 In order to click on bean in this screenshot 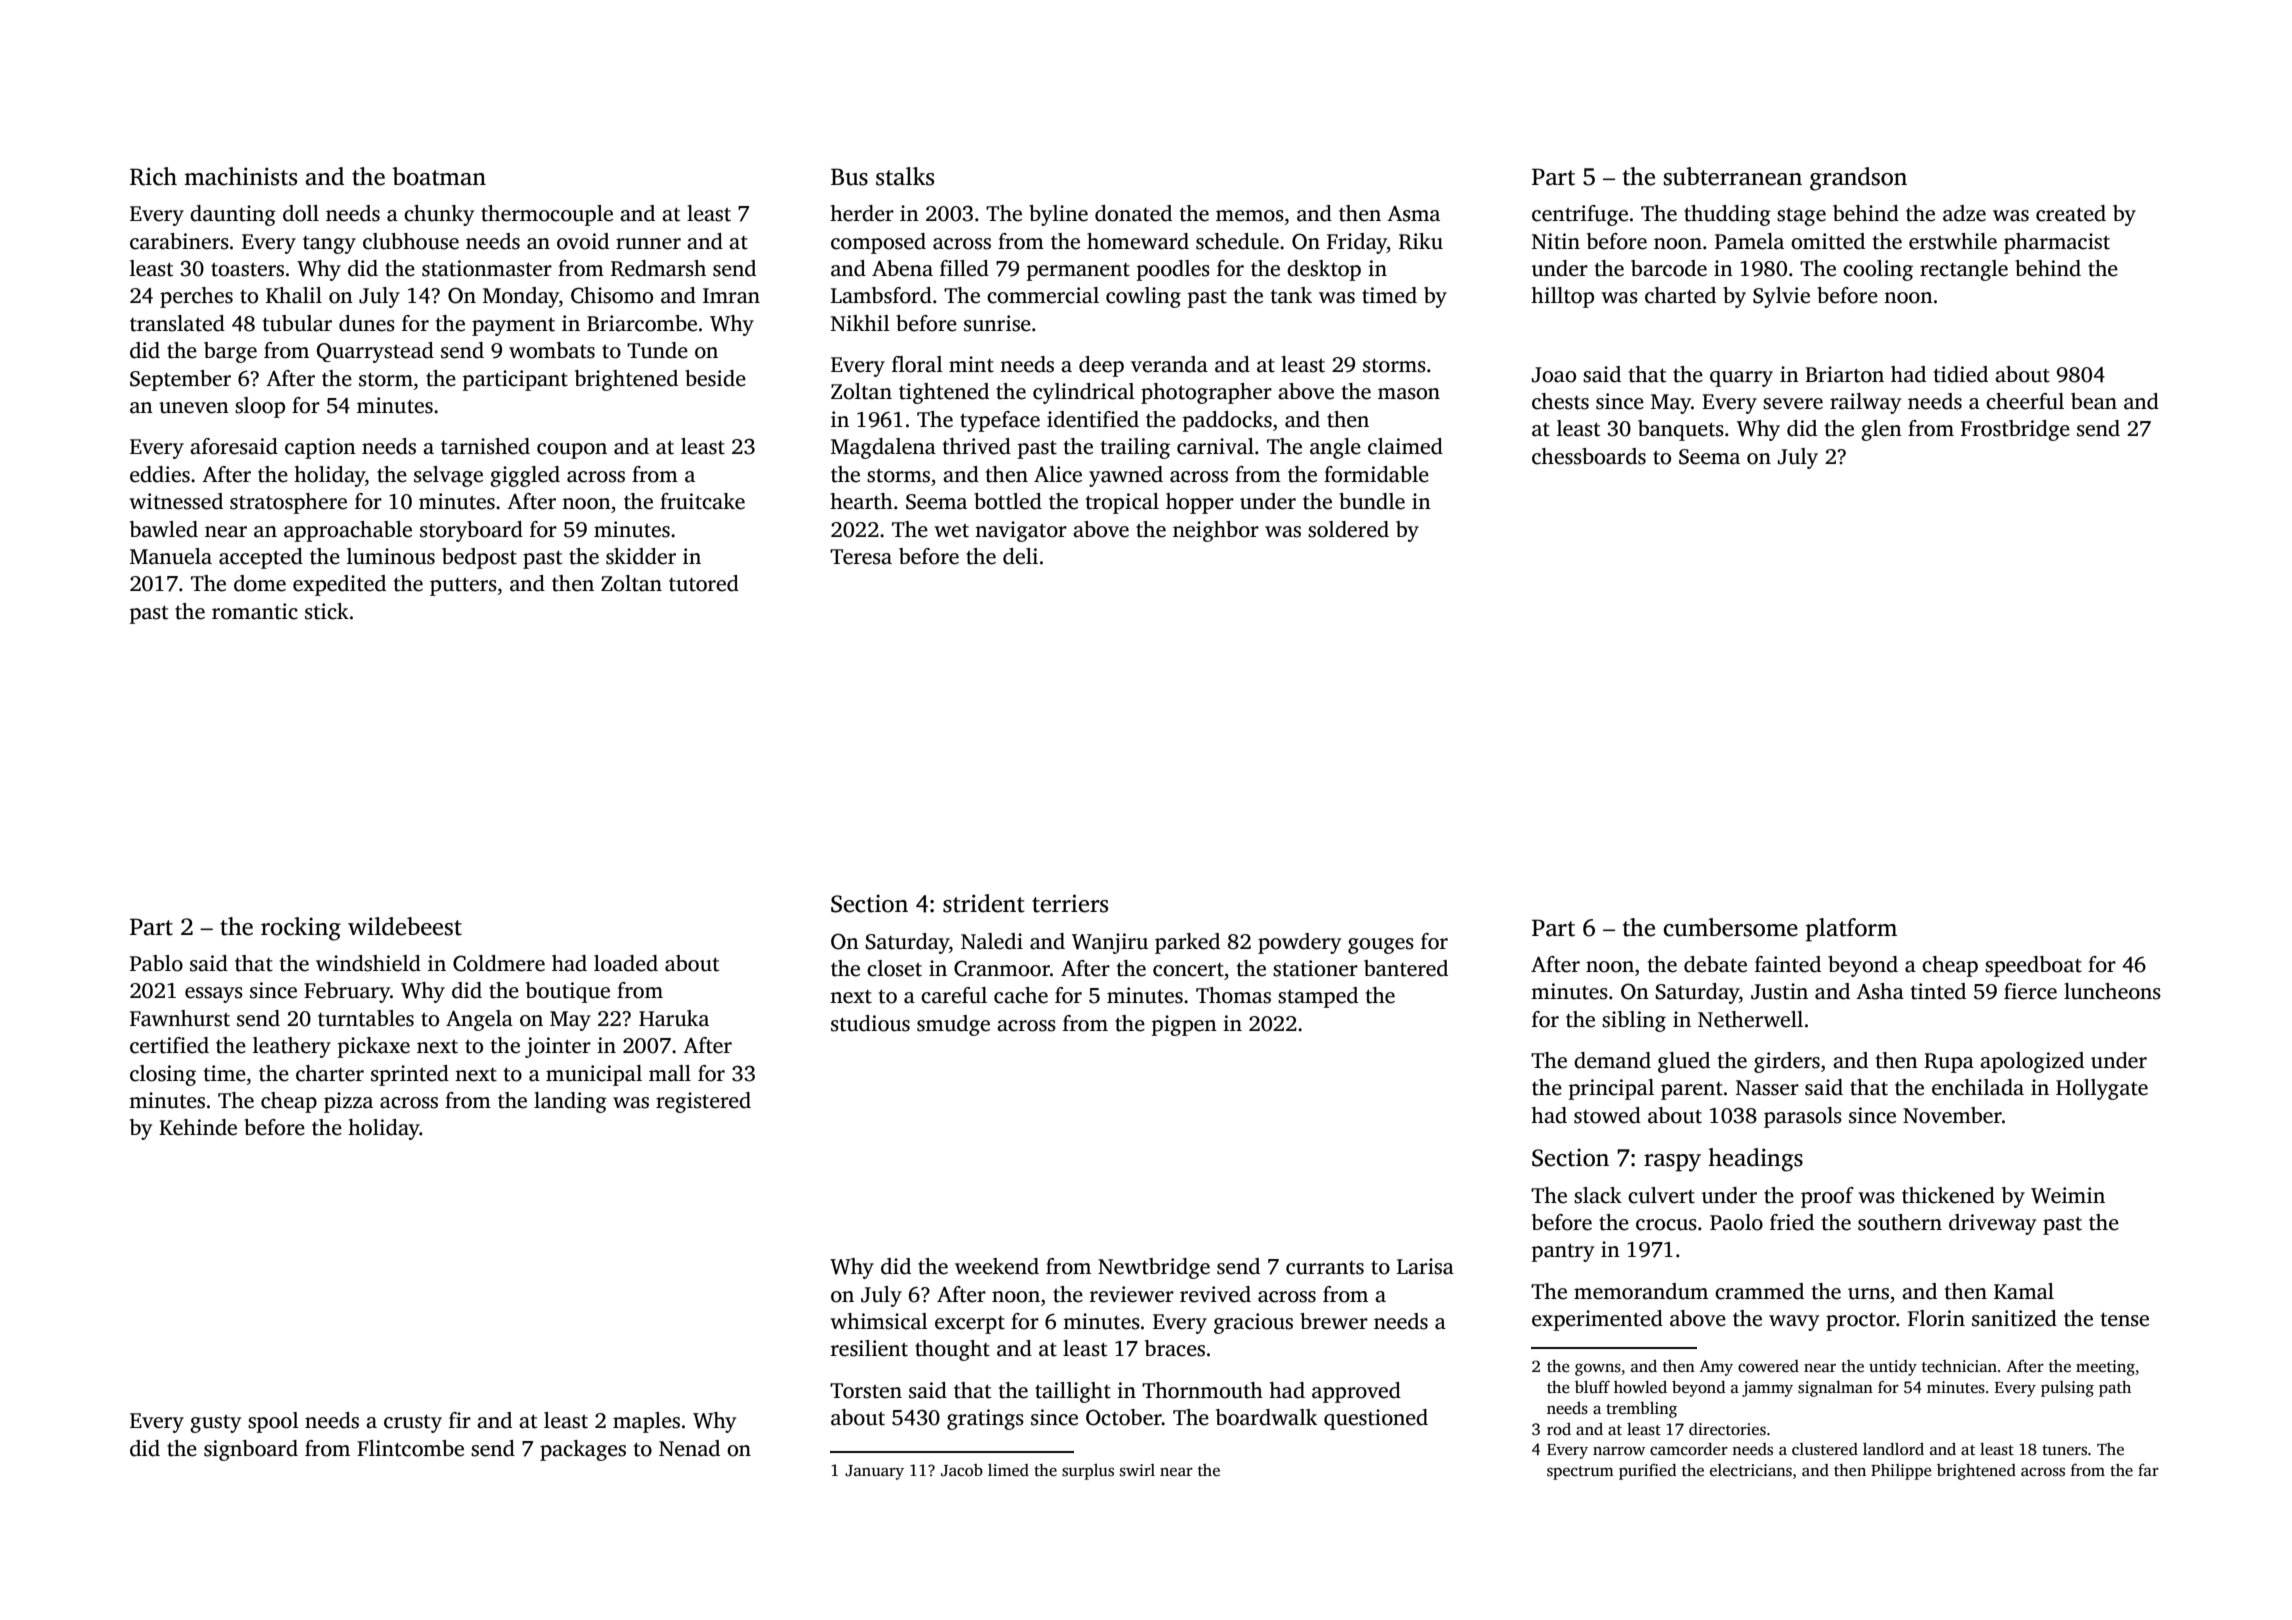, I will do `click(2094, 401)`.
